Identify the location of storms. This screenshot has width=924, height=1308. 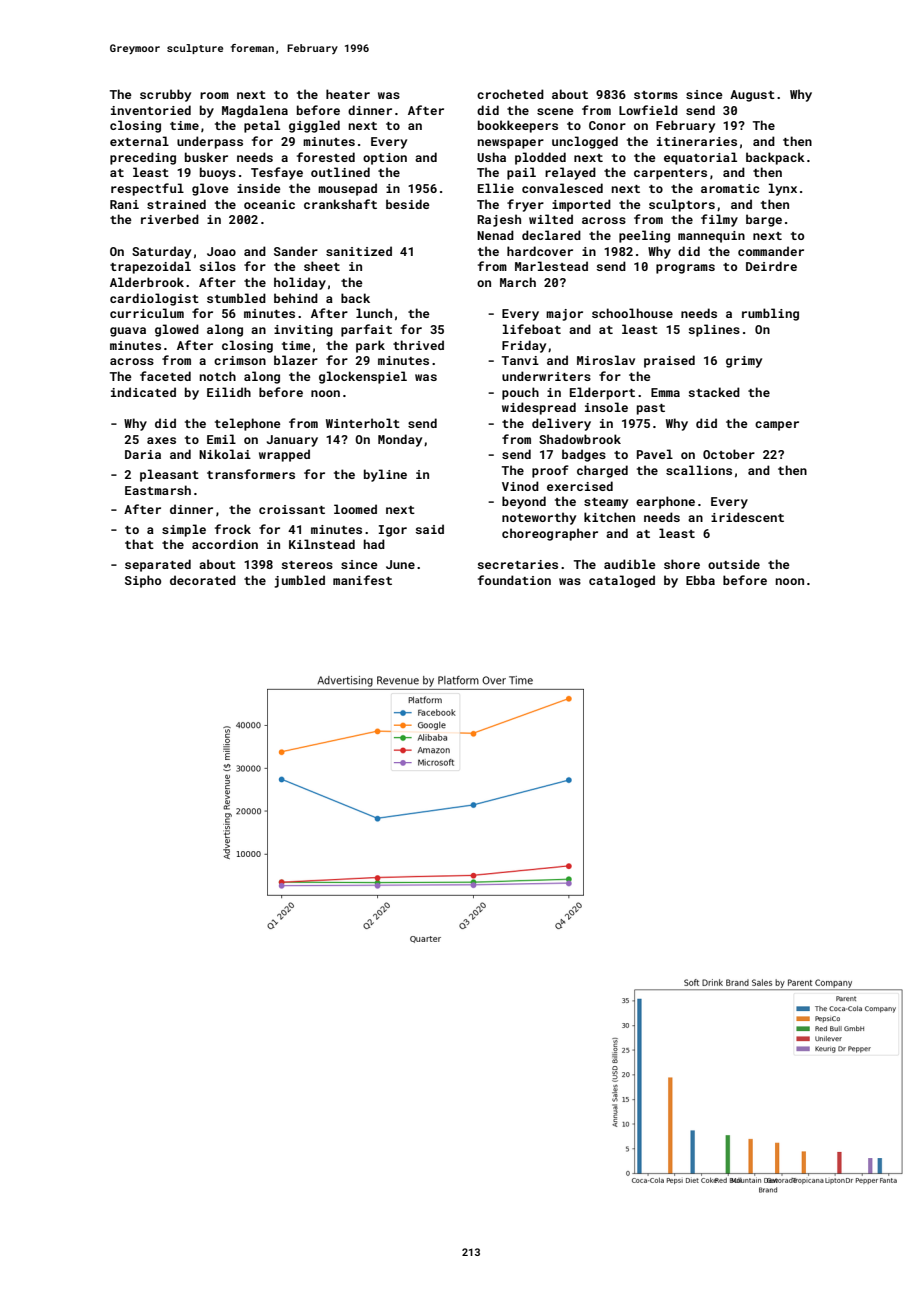
(656, 95).
